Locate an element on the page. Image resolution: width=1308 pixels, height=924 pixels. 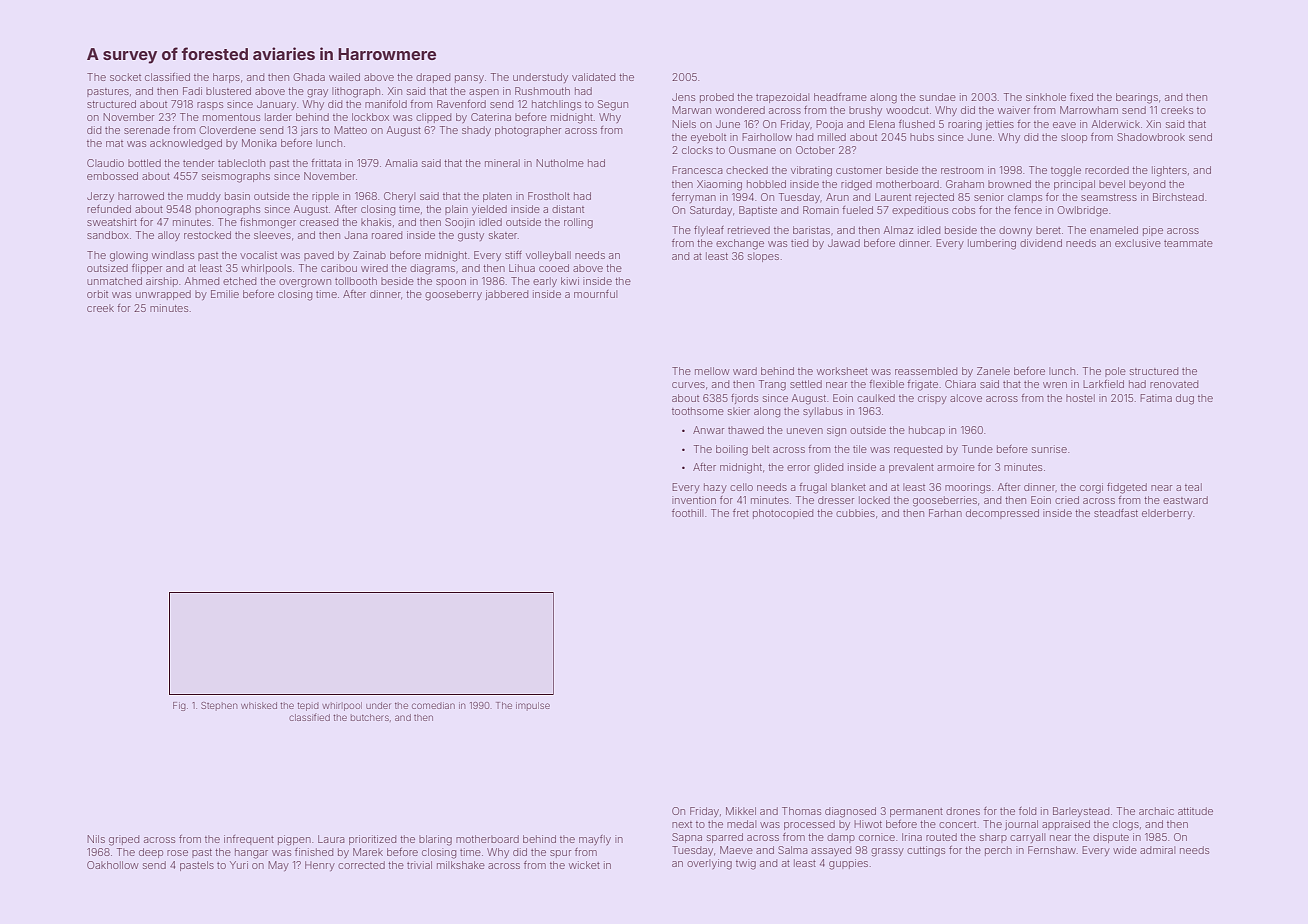
checked is located at coordinates (747, 170).
